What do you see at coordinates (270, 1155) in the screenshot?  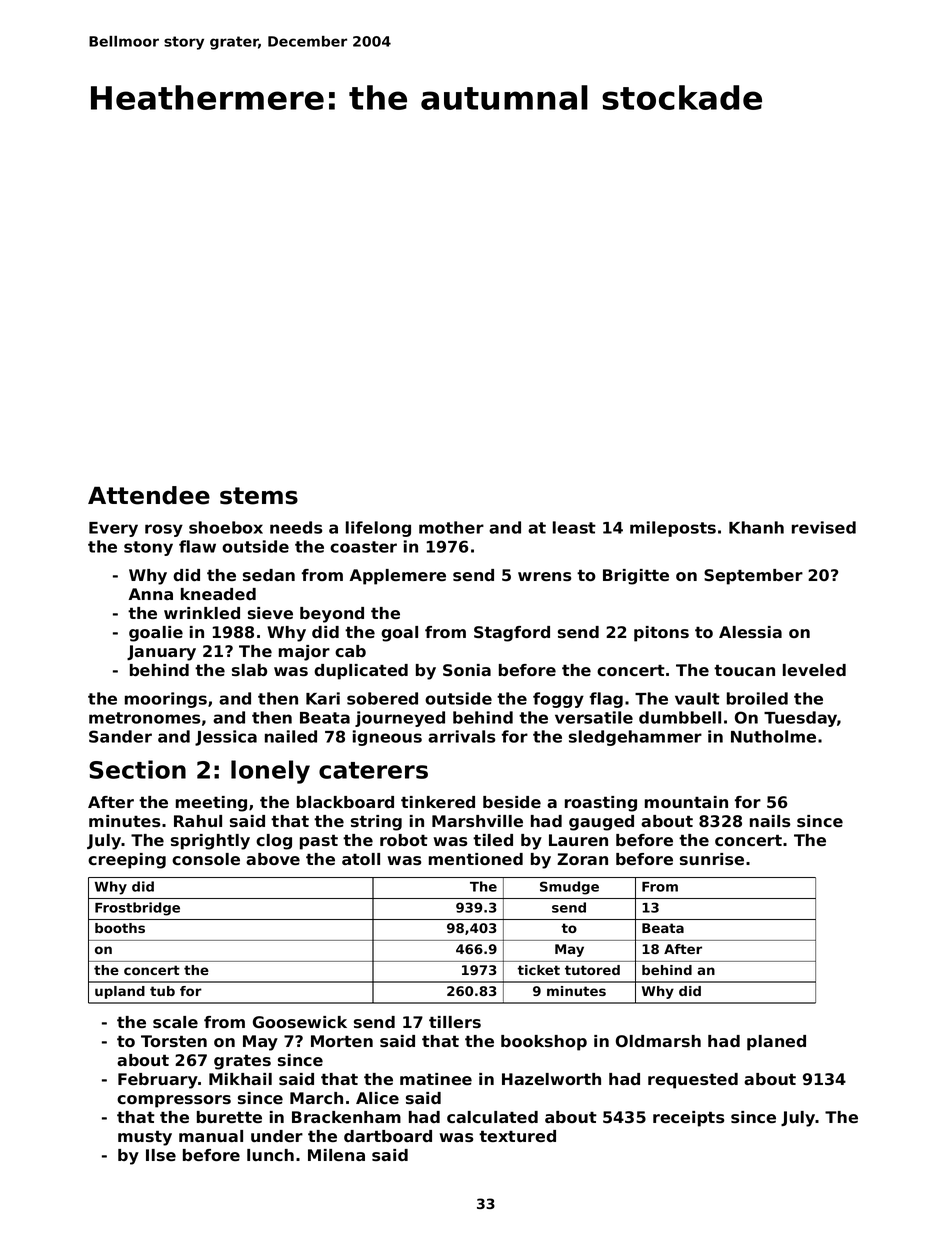 I see `lunch` at bounding box center [270, 1155].
